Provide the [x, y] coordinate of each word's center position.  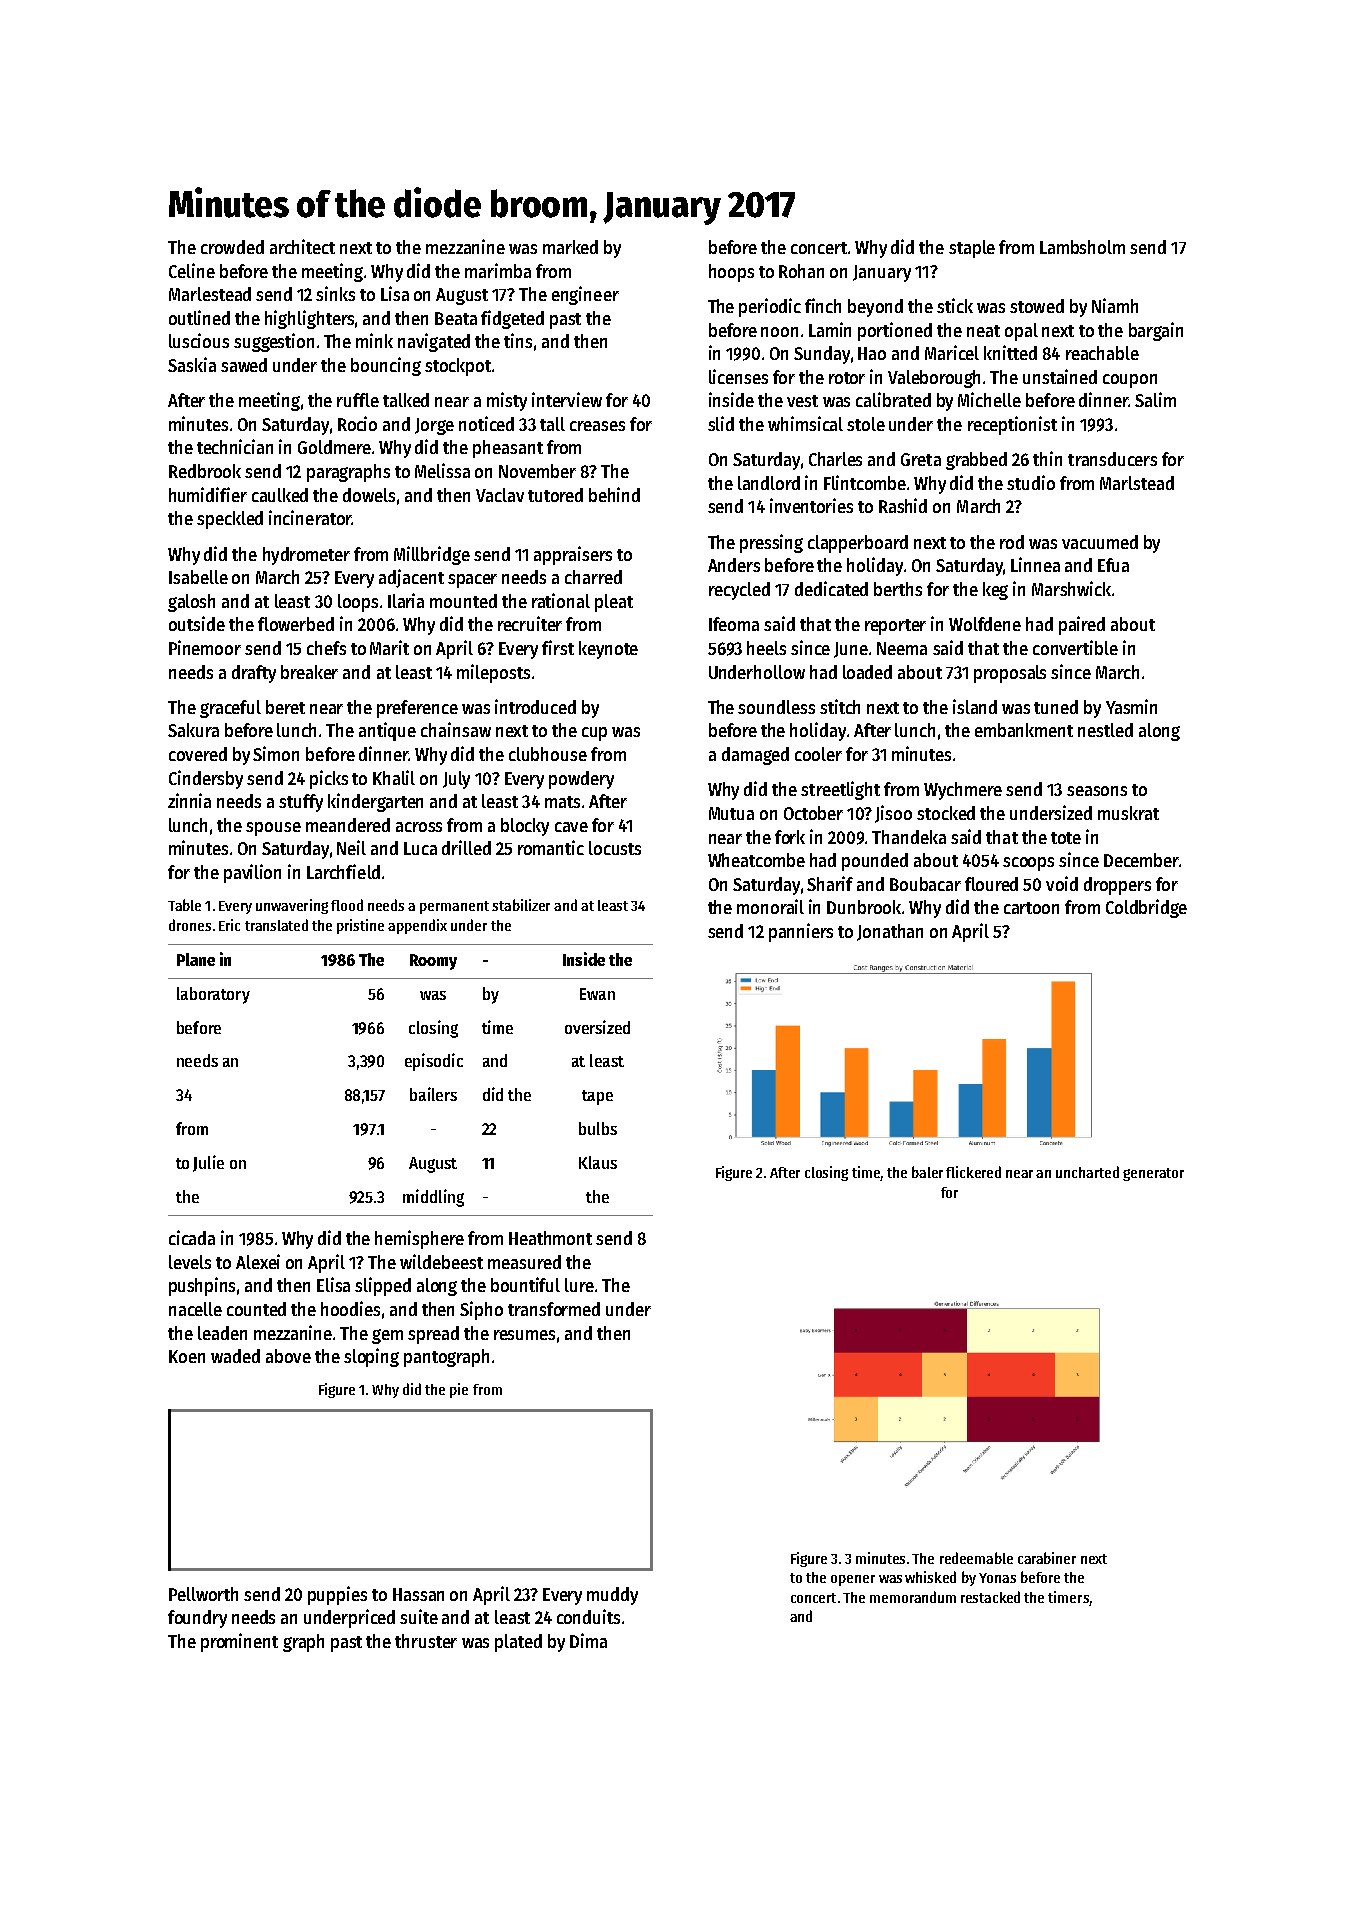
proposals [1010, 674]
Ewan [597, 994]
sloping [371, 1357]
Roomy [433, 962]
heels [766, 648]
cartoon [1031, 908]
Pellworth [203, 1594]
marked [570, 247]
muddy [612, 1596]
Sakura [193, 730]
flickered [973, 1172]
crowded [232, 247]
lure [579, 1285]
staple [972, 249]
